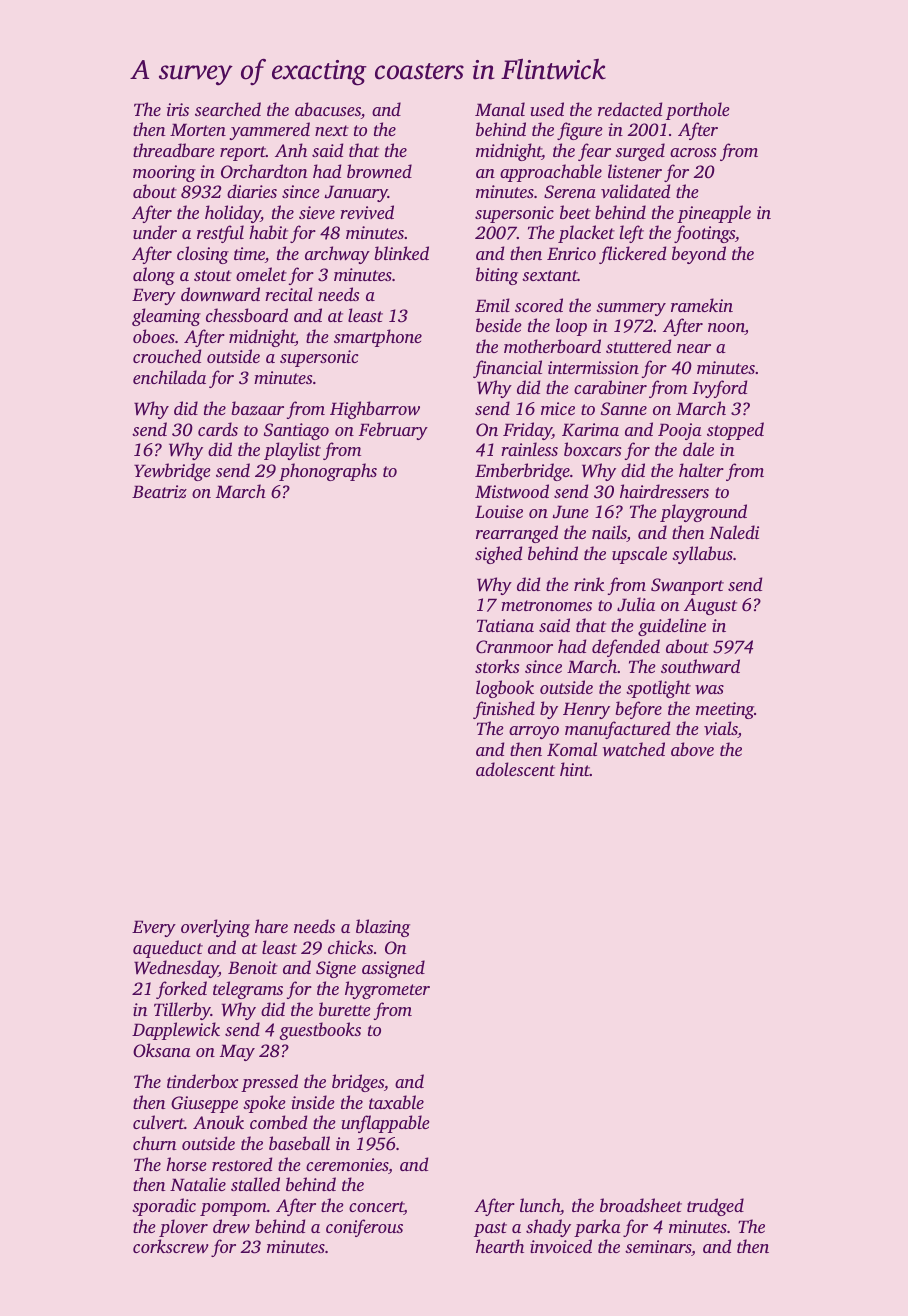  I want to click on abacuses, so click(328, 110).
